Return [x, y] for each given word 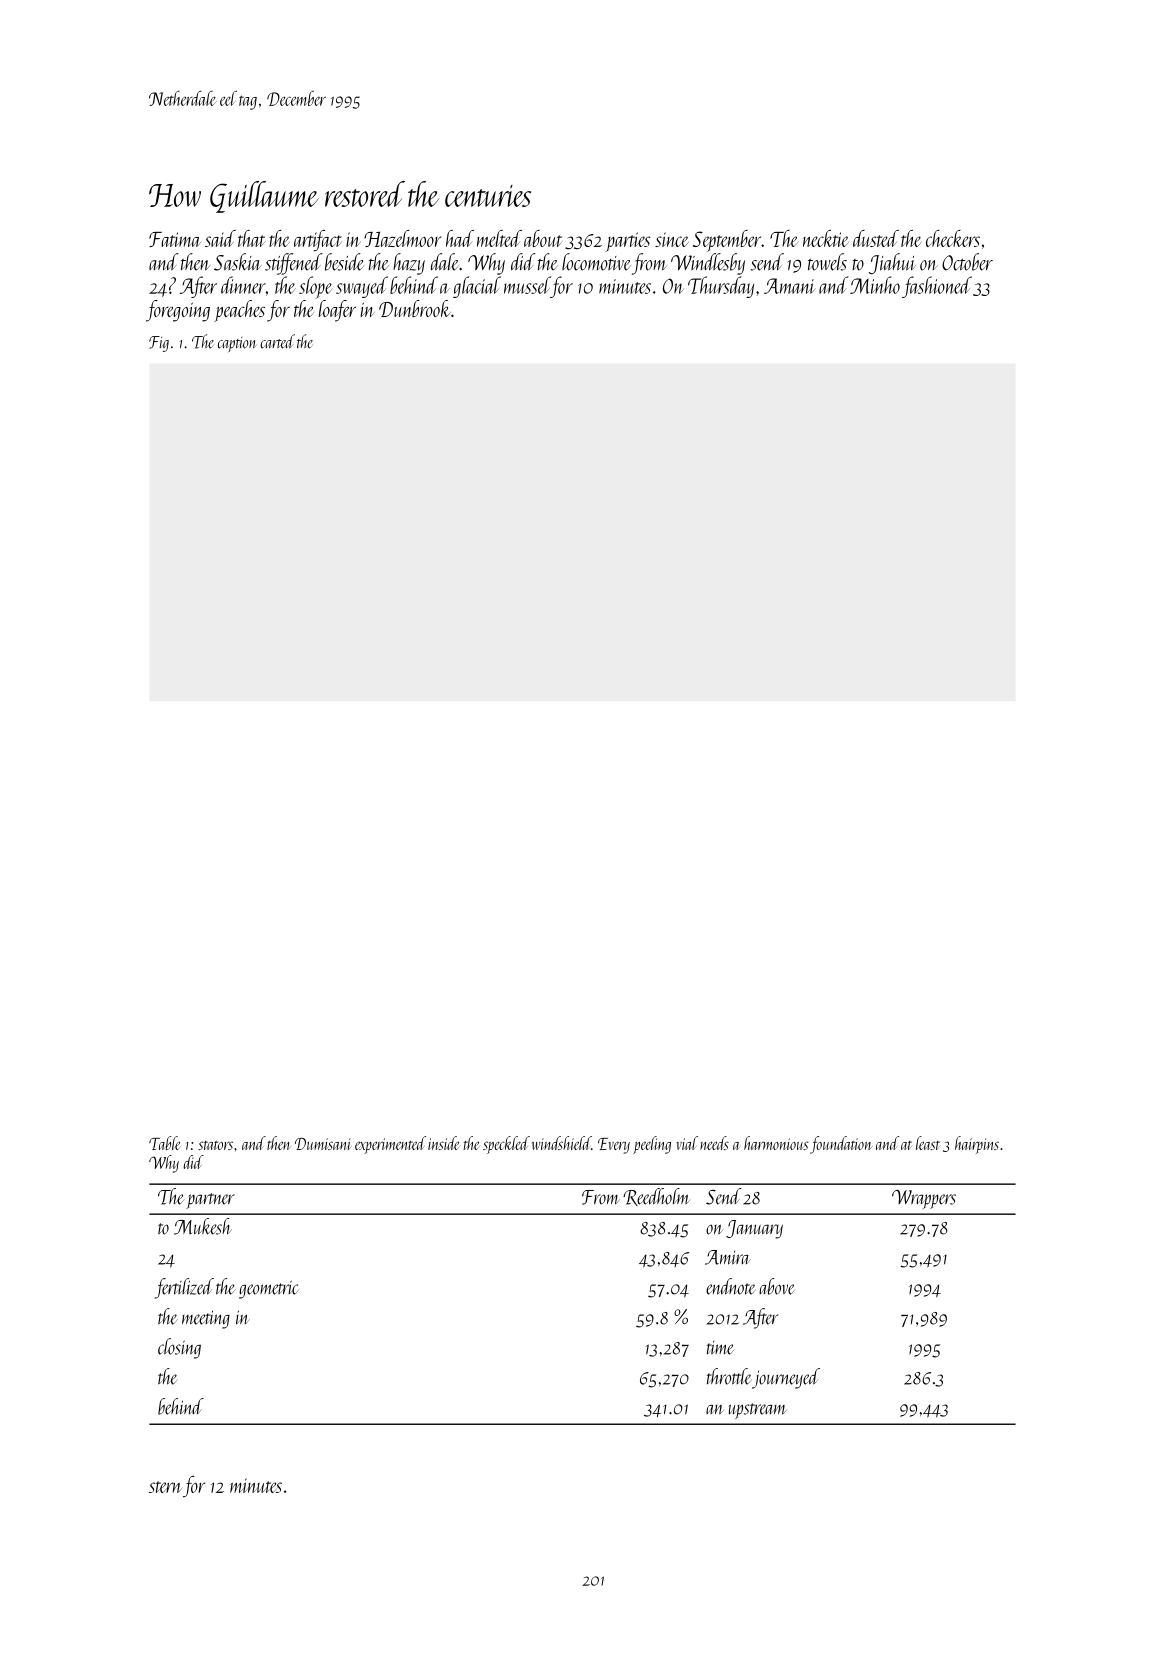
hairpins [977, 1145]
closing [179, 1348]
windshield [561, 1143]
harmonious [776, 1143]
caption [237, 344]
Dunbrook [415, 308]
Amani [790, 286]
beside [344, 262]
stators [215, 1145]
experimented [390, 1145]
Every [614, 1146]
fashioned [937, 287]
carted [277, 341]
